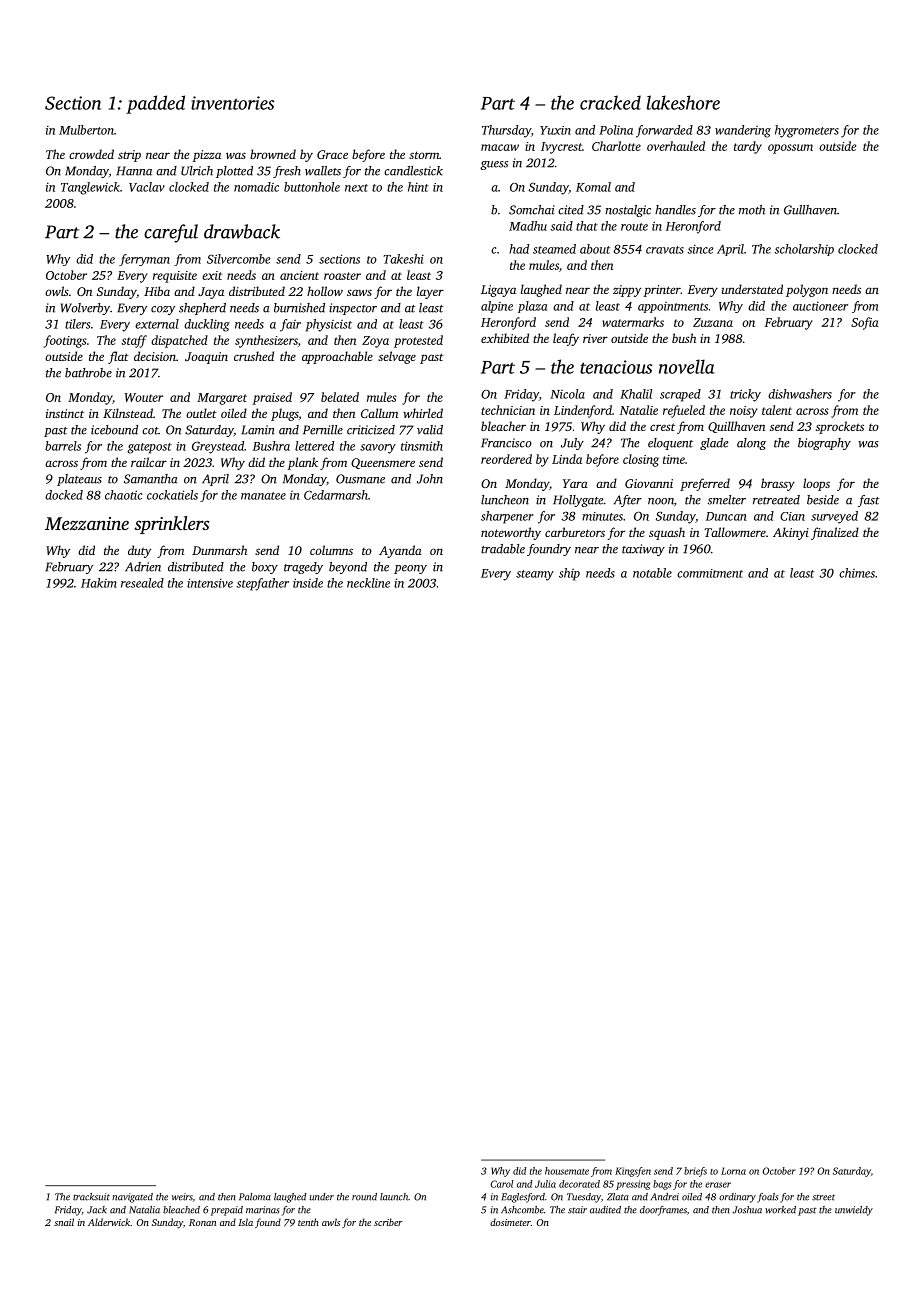 Image resolution: width=924 pixels, height=1308 pixels. Describe the element at coordinates (336, 495) in the page. I see `Cedarmarsh` at that location.
